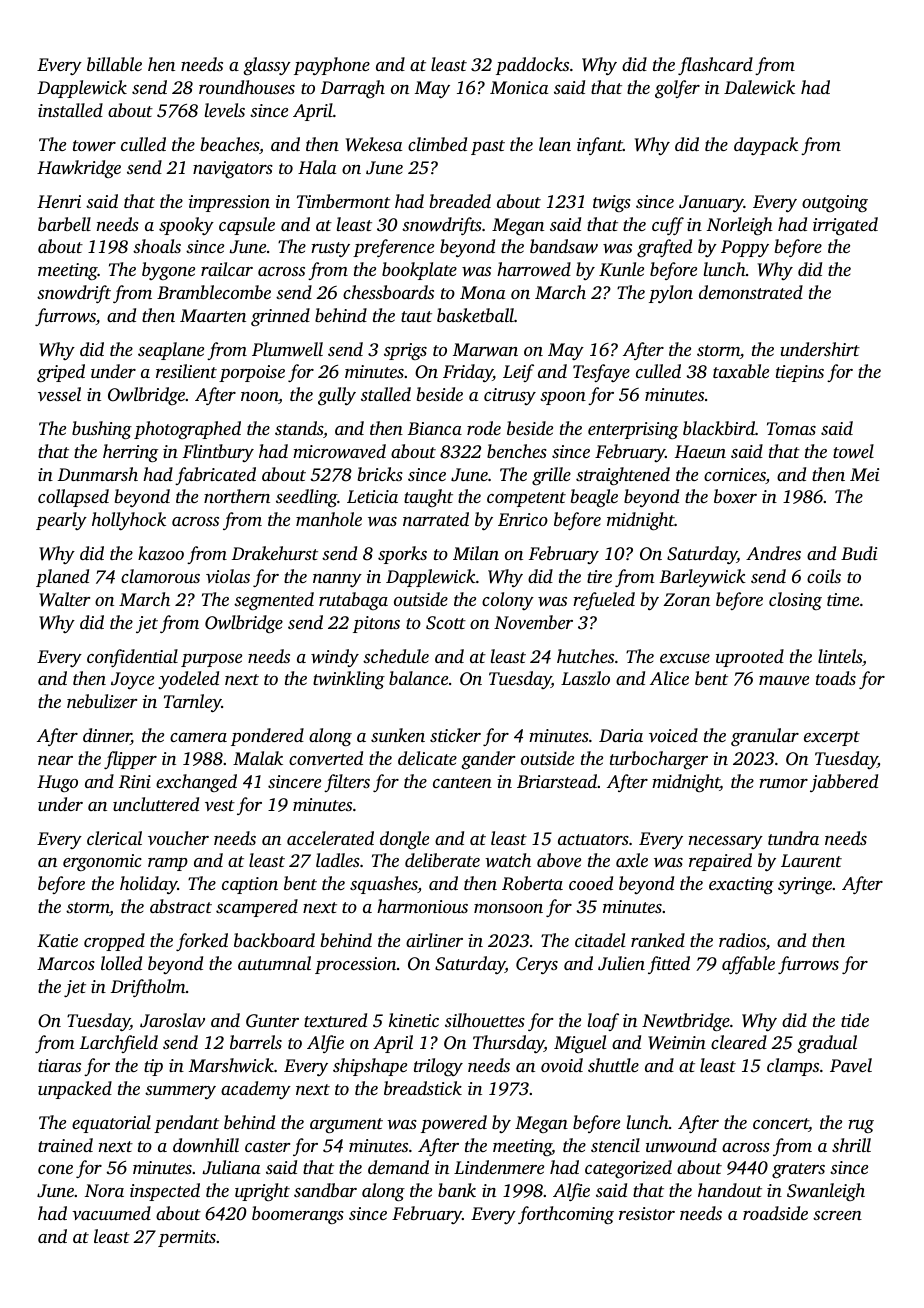  What do you see at coordinates (435, 428) in the image?
I see `Bianca` at bounding box center [435, 428].
